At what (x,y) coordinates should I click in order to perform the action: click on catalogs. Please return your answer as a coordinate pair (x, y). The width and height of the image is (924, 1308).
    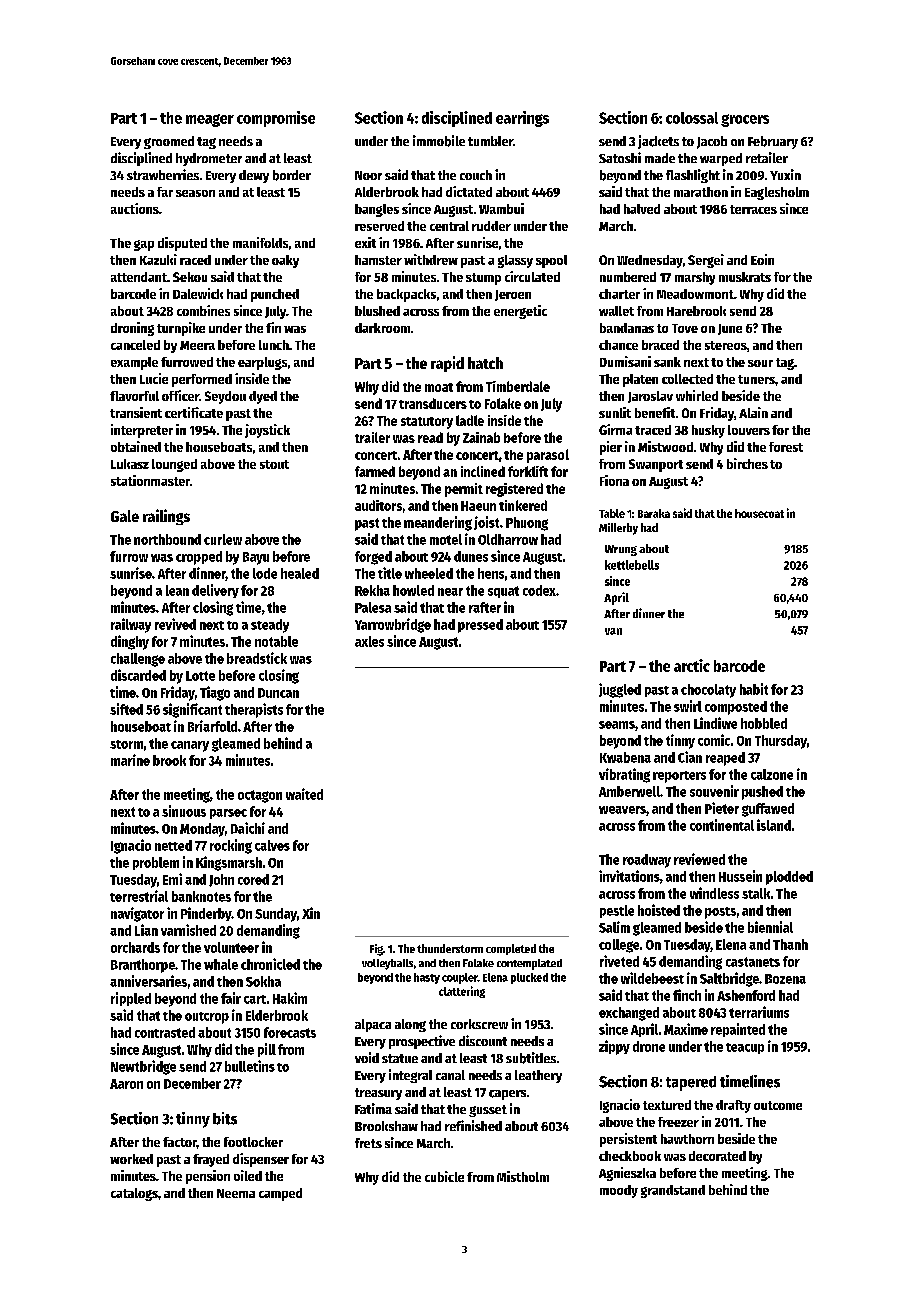
    Looking at the image, I should click on (134, 1194).
